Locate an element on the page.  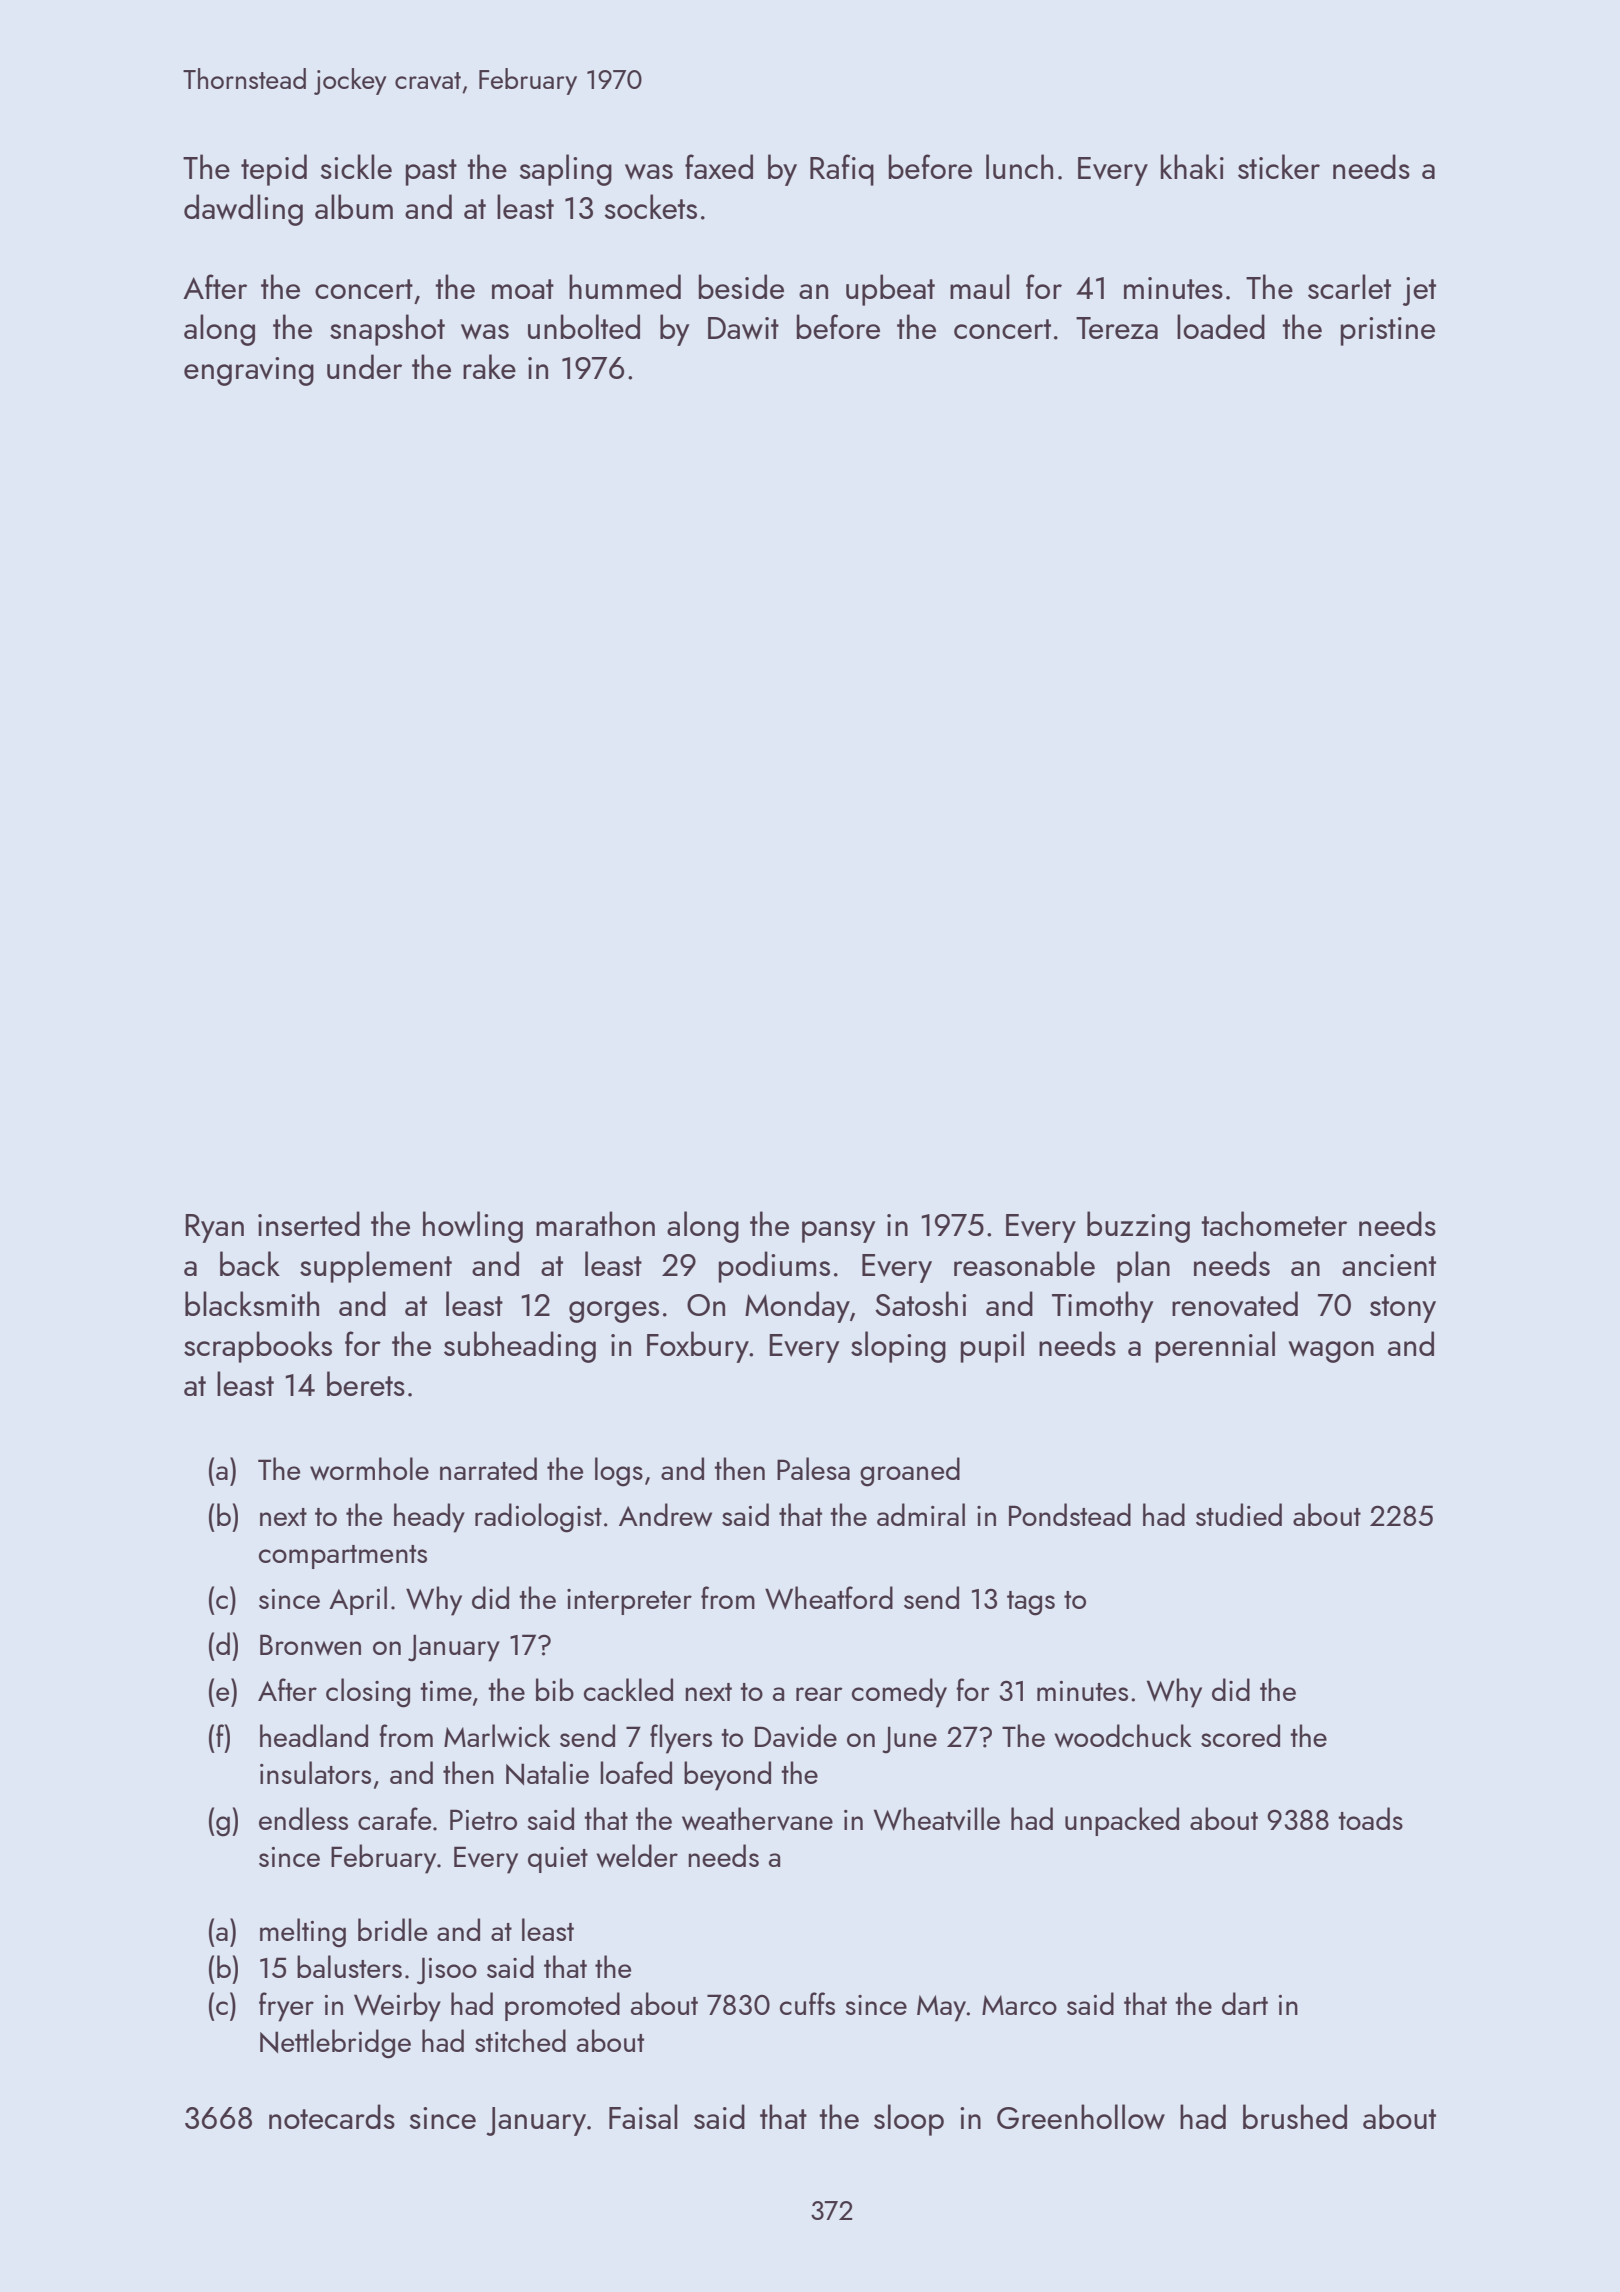
time is located at coordinates (446, 1691).
